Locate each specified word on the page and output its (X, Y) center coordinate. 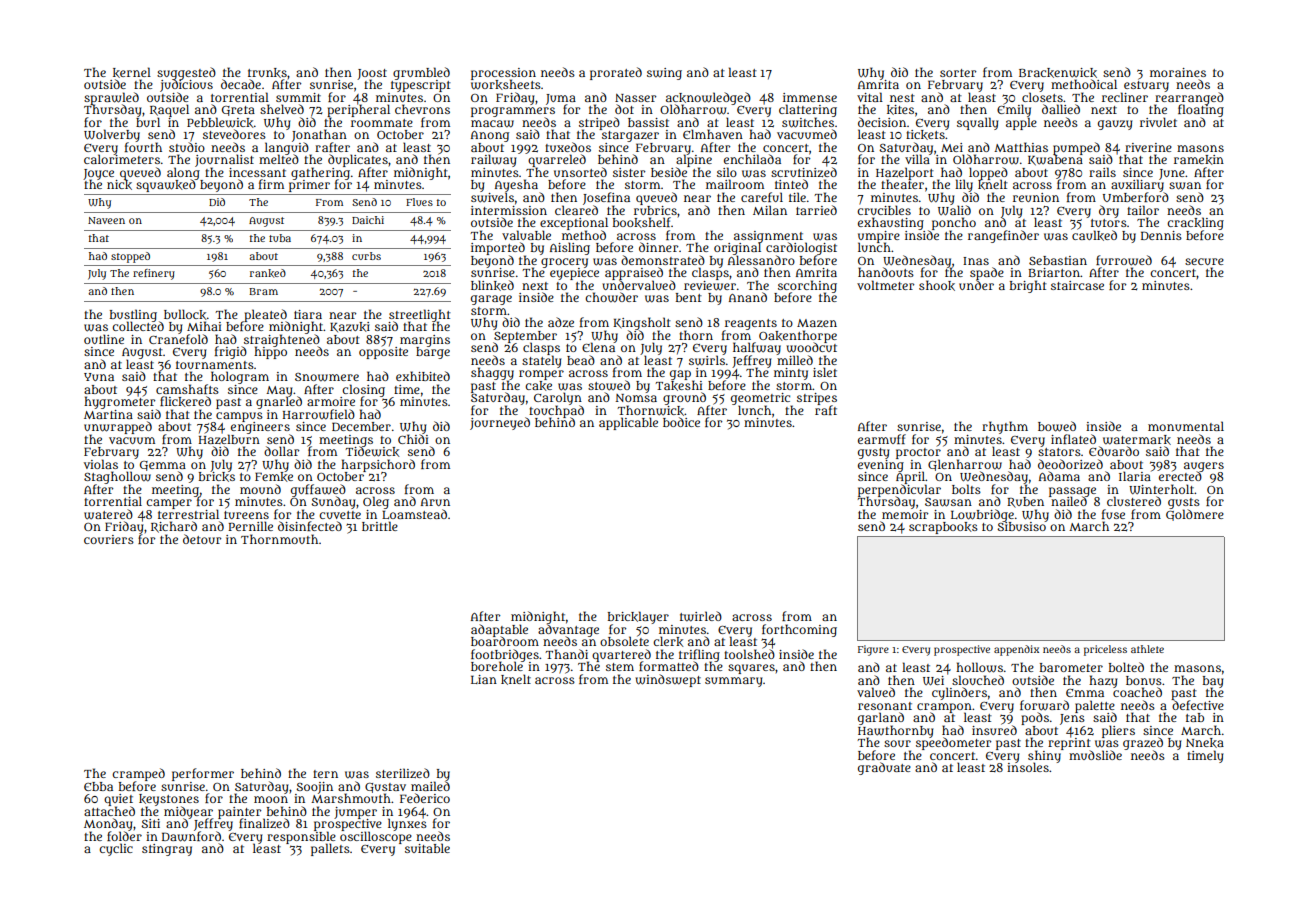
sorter (958, 73)
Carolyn (558, 398)
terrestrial (188, 514)
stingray (167, 850)
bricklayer (638, 617)
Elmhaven (713, 134)
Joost (372, 74)
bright (1028, 286)
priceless (1105, 650)
